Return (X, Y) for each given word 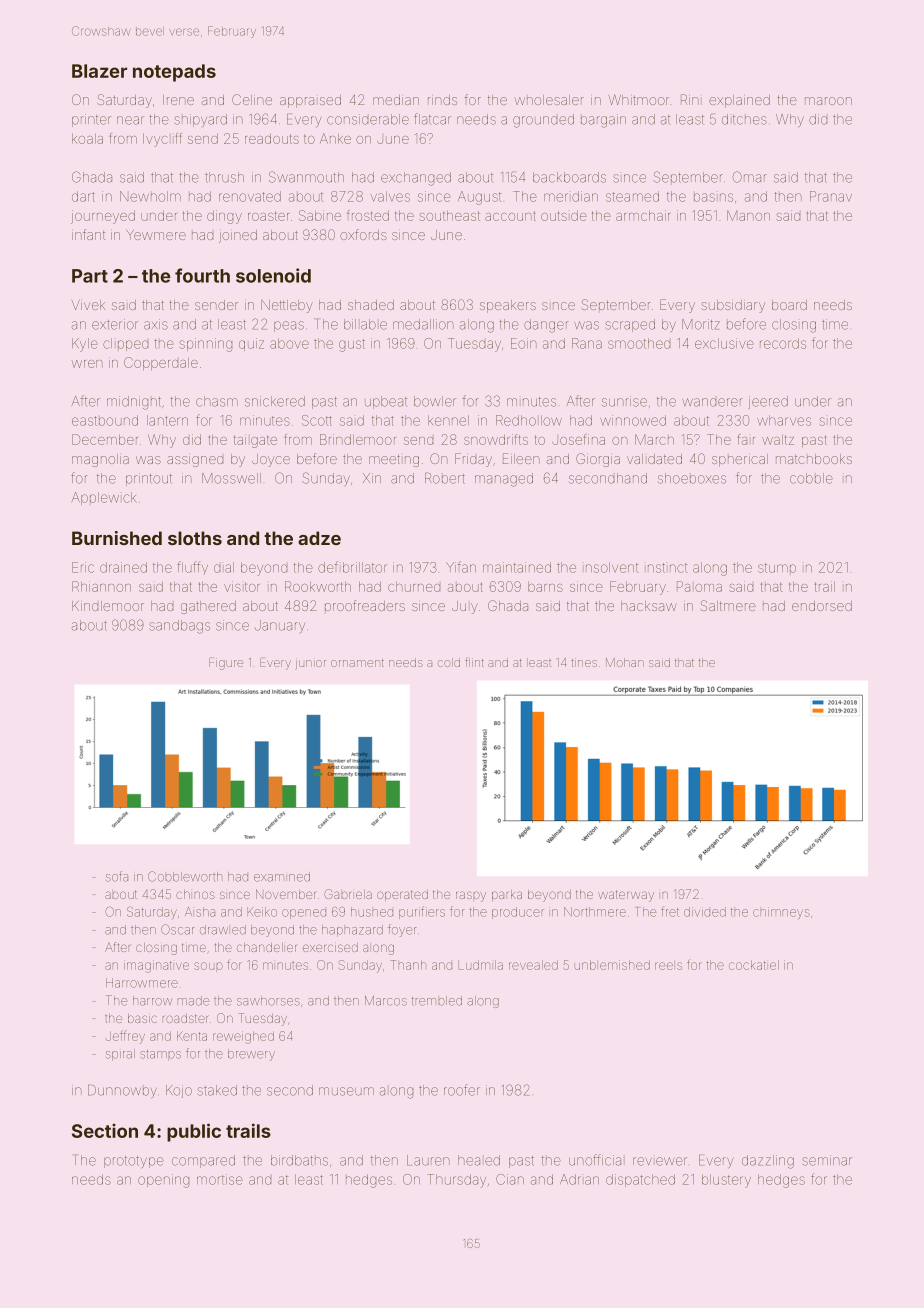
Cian (510, 1179)
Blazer (99, 71)
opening (163, 1181)
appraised (310, 101)
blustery (726, 1181)
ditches (744, 119)
